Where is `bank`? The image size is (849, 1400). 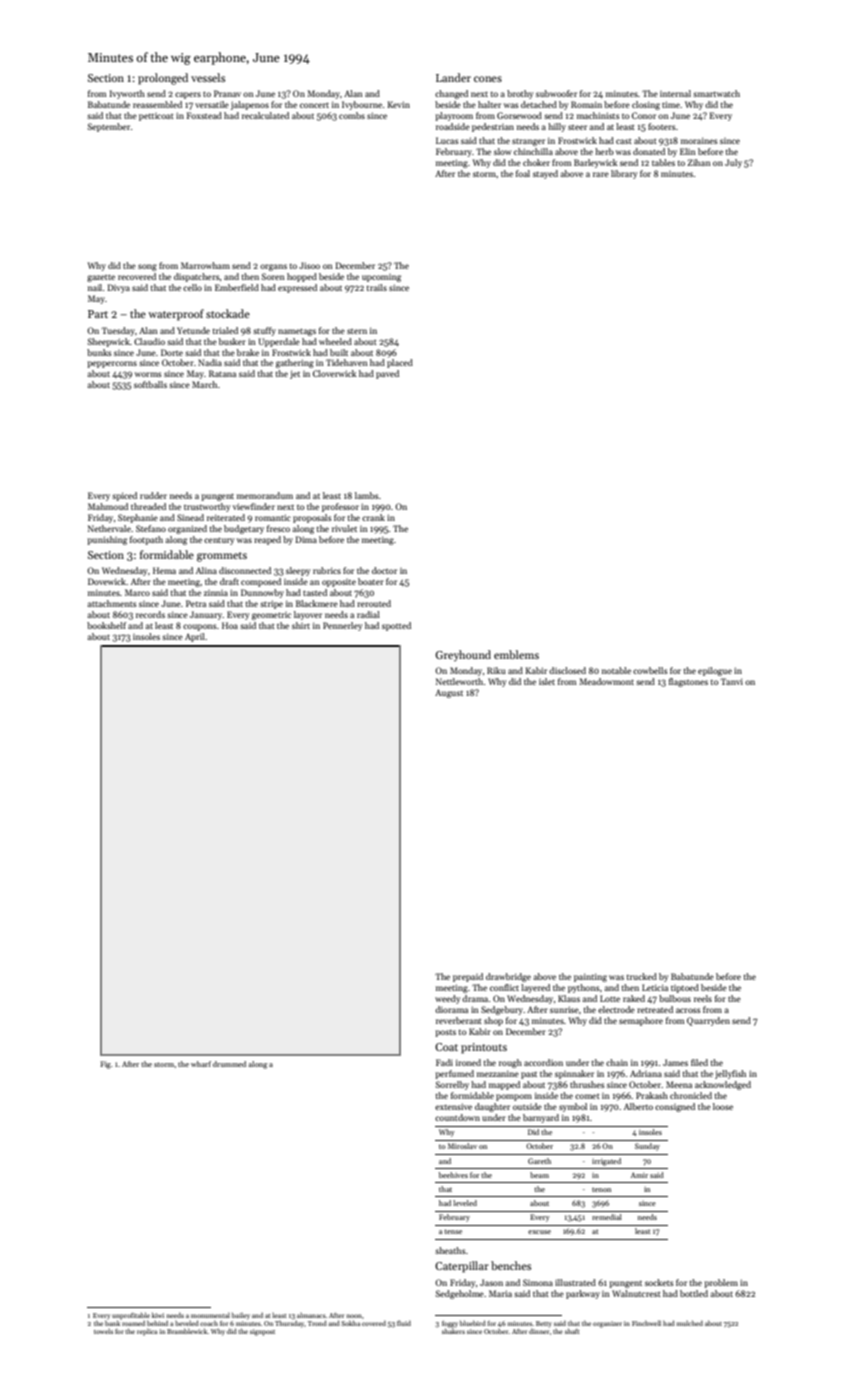
bank is located at coordinates (112, 1323).
